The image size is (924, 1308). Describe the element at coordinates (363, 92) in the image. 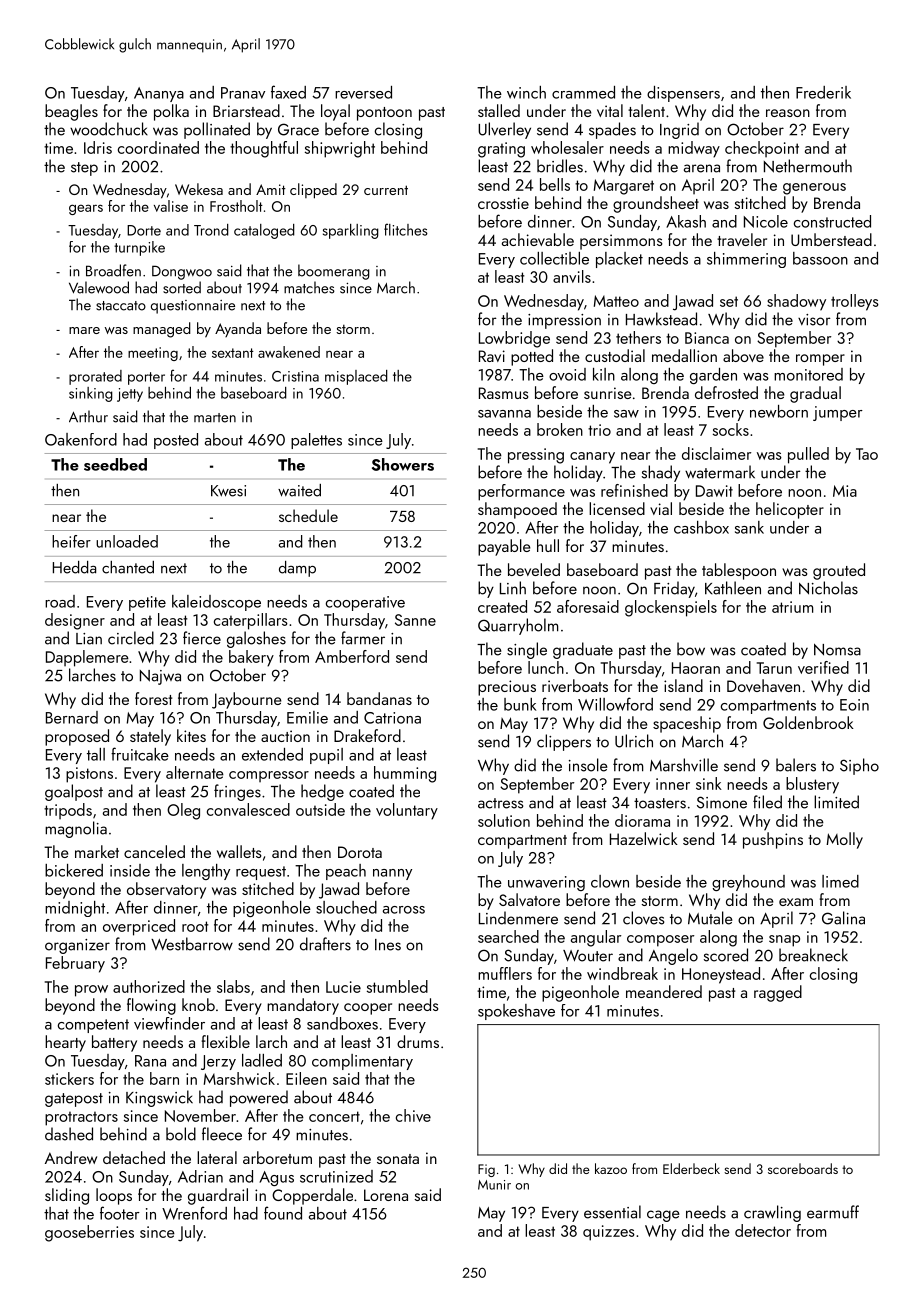

I see `reversed` at that location.
